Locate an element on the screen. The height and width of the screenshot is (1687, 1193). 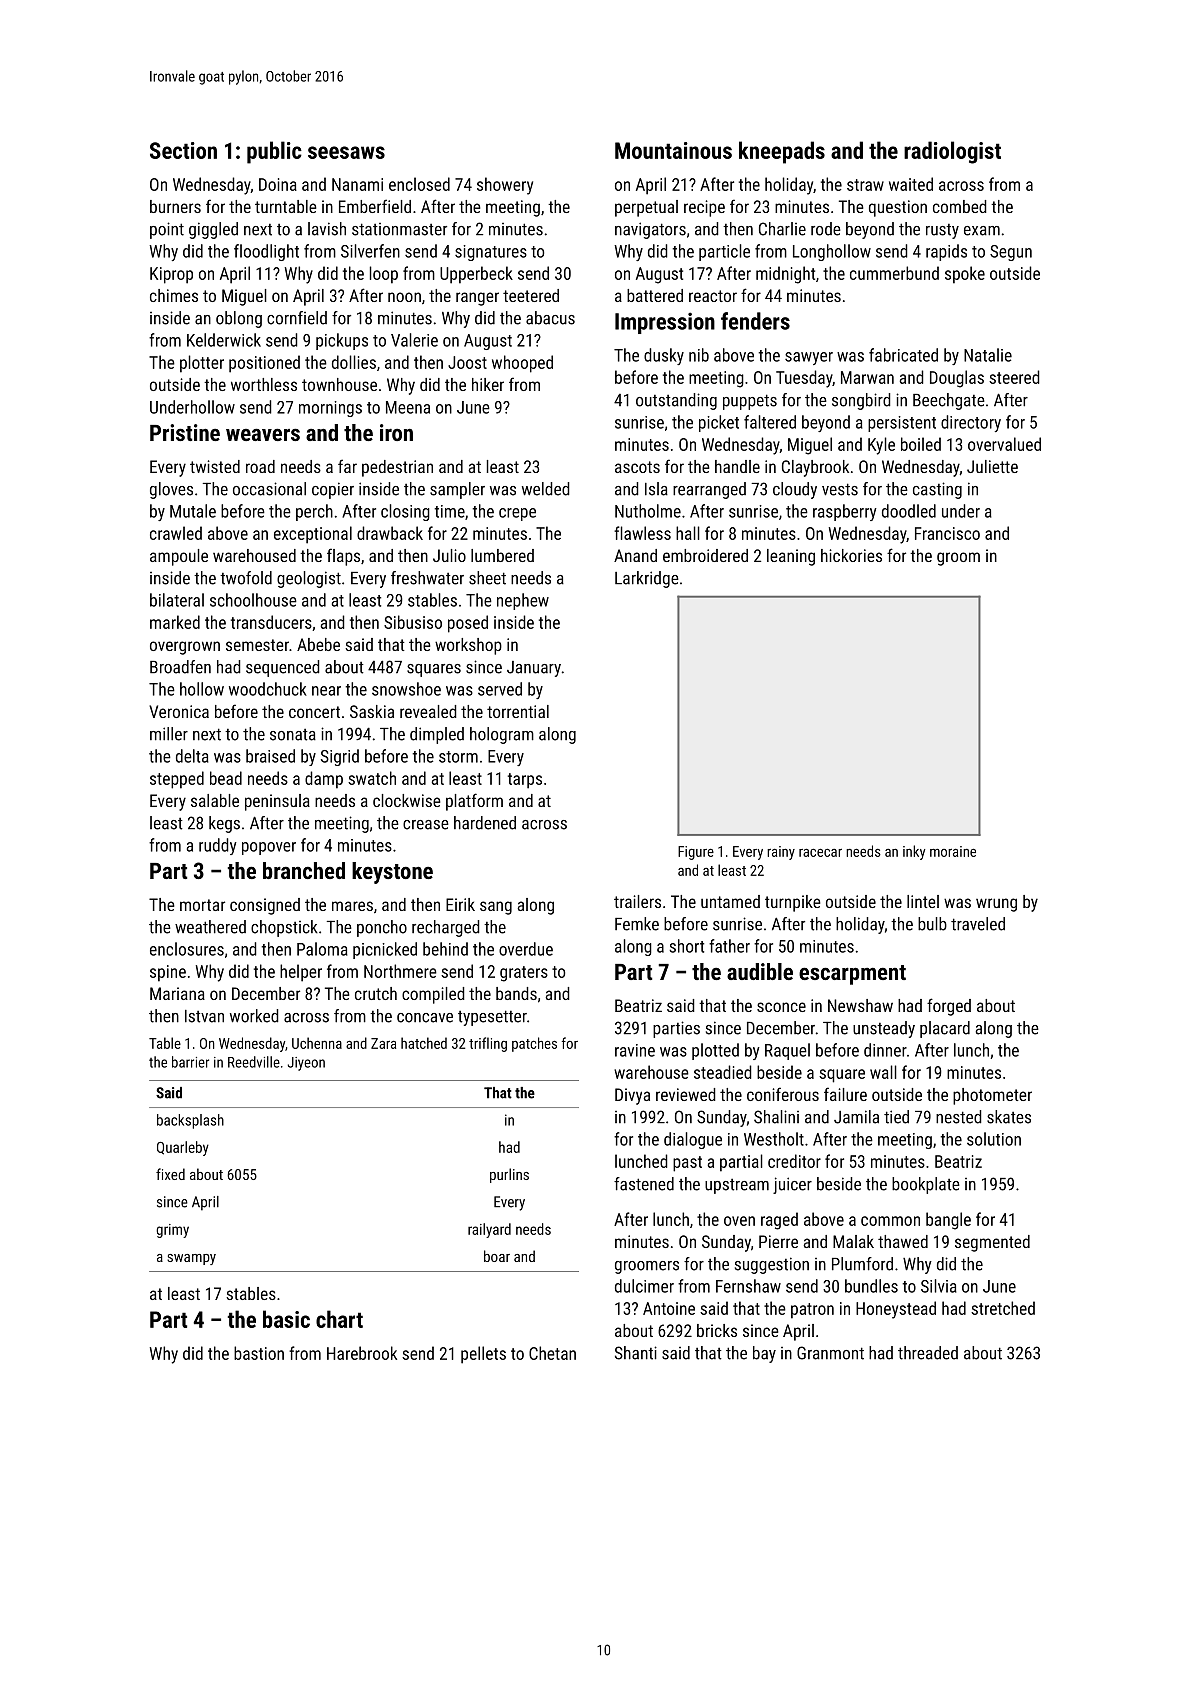
trailers is located at coordinates (637, 901).
